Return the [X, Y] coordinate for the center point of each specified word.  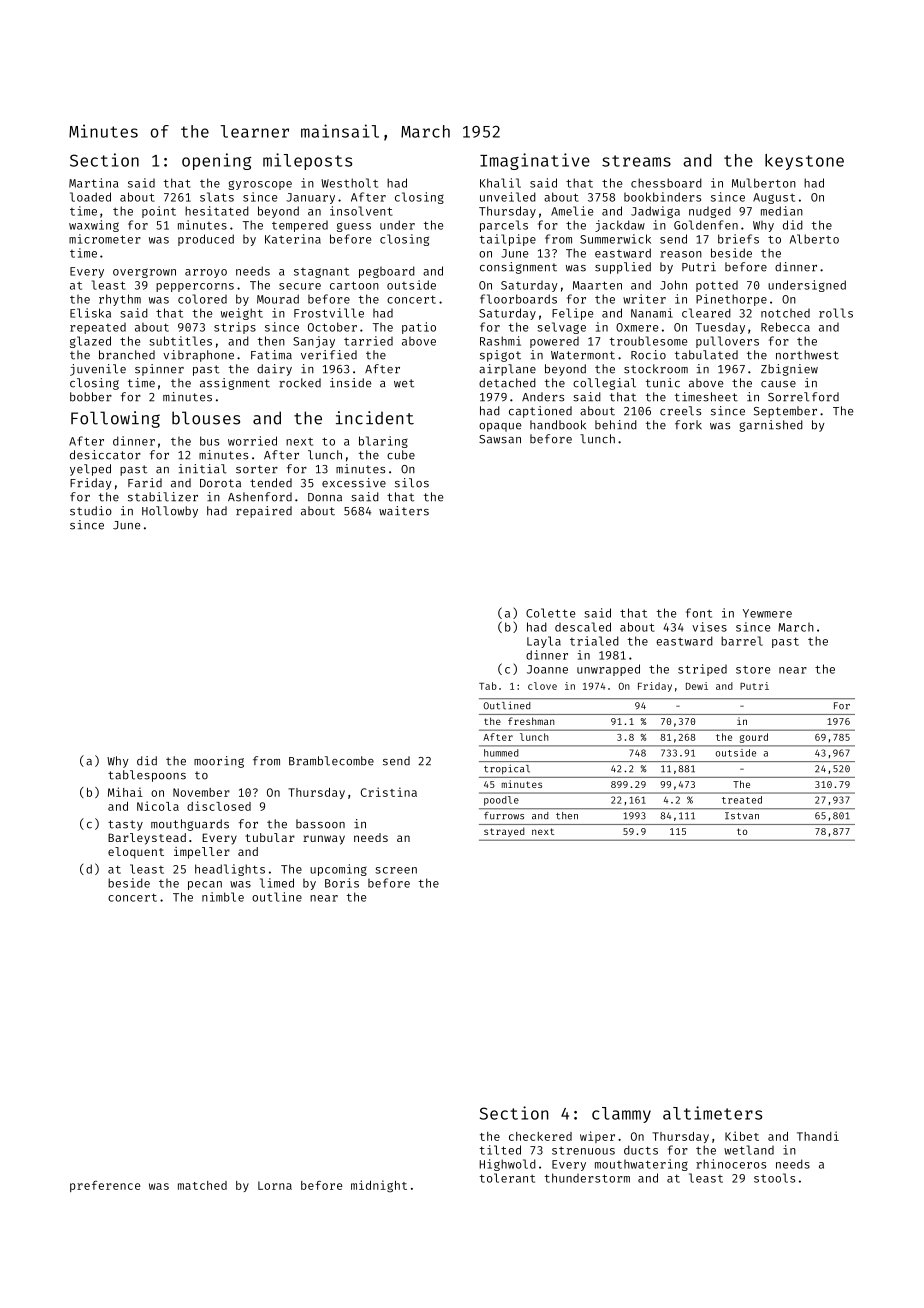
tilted [500, 1150]
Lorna [275, 1185]
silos [412, 483]
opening [217, 161]
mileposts [307, 161]
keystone [804, 162]
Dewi [697, 686]
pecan [205, 885]
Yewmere [767, 613]
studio [91, 511]
